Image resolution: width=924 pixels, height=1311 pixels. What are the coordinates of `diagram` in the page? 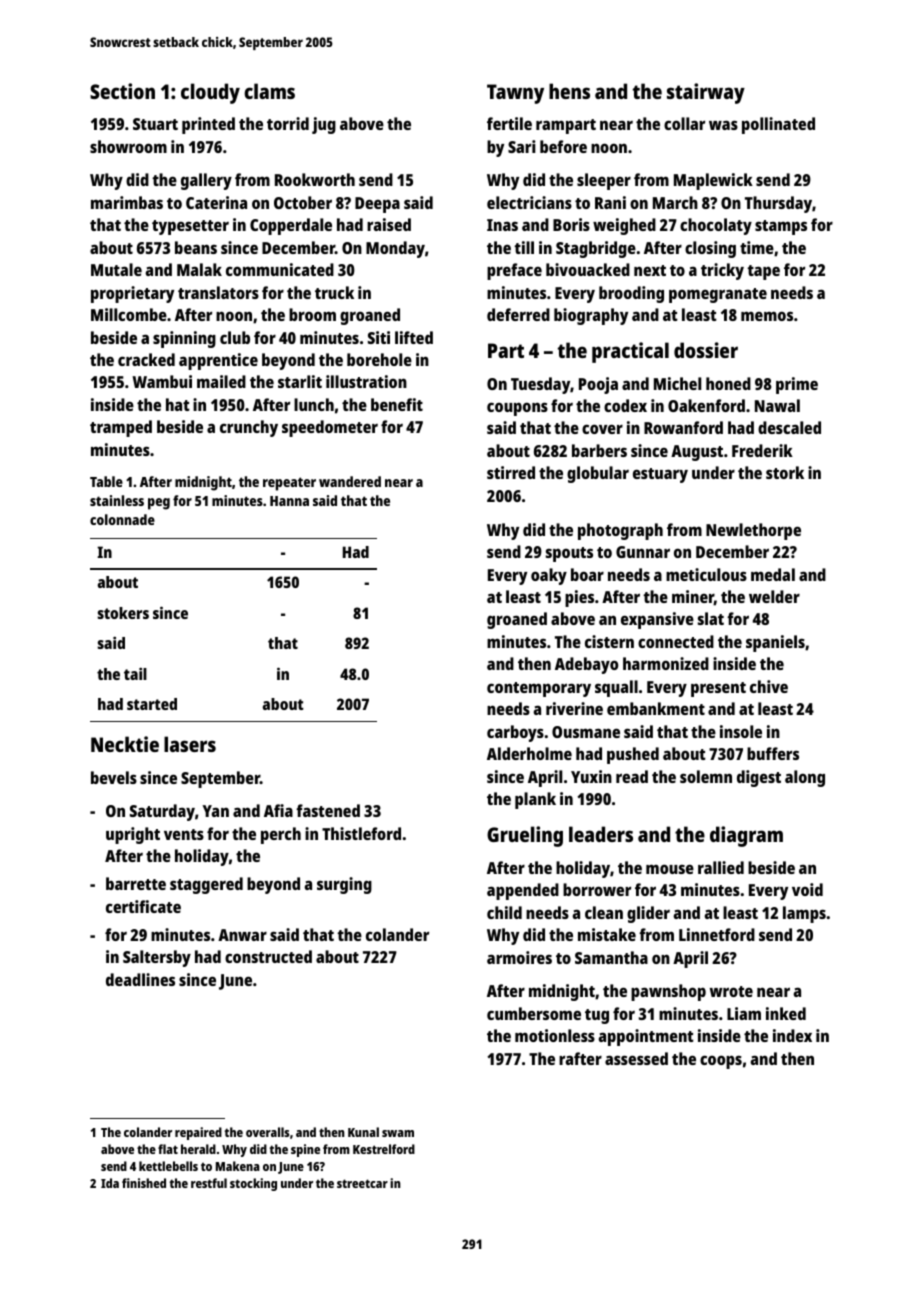 It's located at (746, 836).
